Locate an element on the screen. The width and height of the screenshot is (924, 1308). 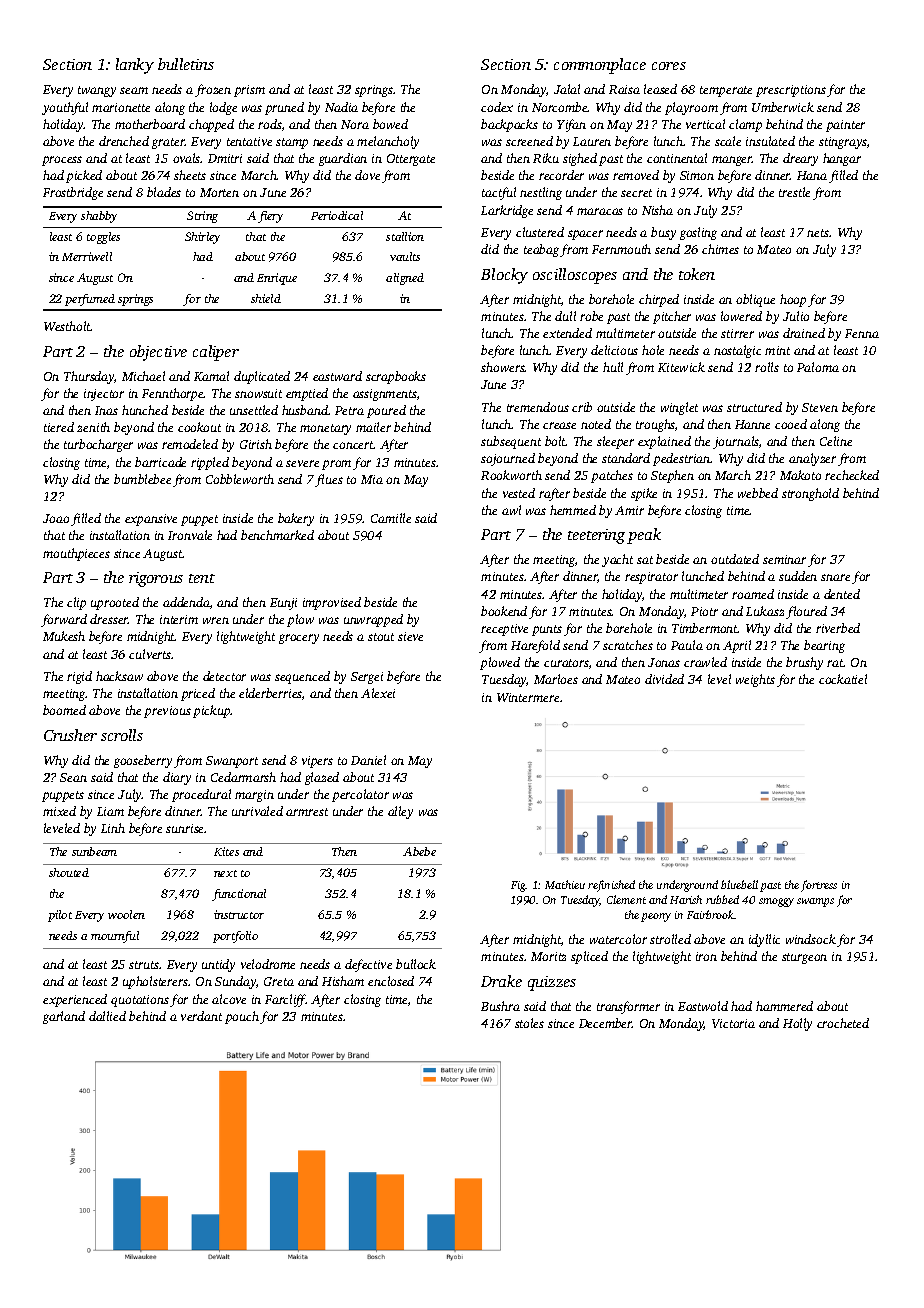
pouch is located at coordinates (242, 1017).
